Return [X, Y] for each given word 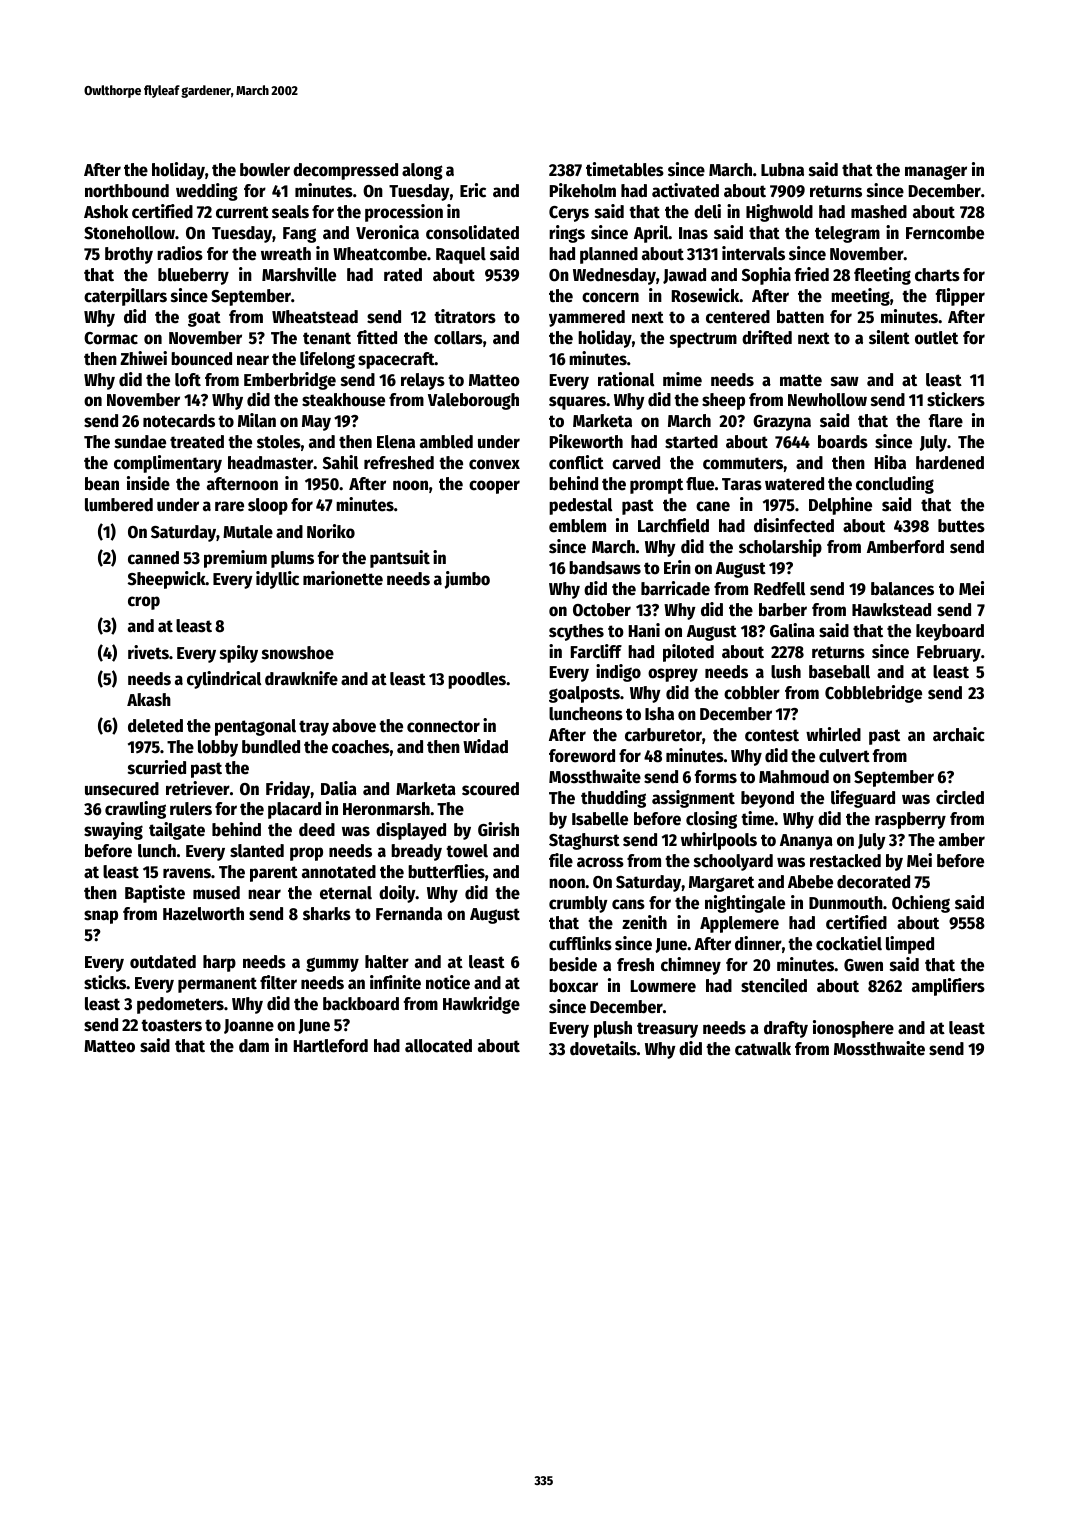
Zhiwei [143, 358]
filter [278, 982]
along [422, 171]
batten [800, 317]
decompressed [345, 171]
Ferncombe [945, 233]
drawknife [301, 678]
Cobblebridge [873, 694]
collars [458, 338]
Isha [659, 714]
